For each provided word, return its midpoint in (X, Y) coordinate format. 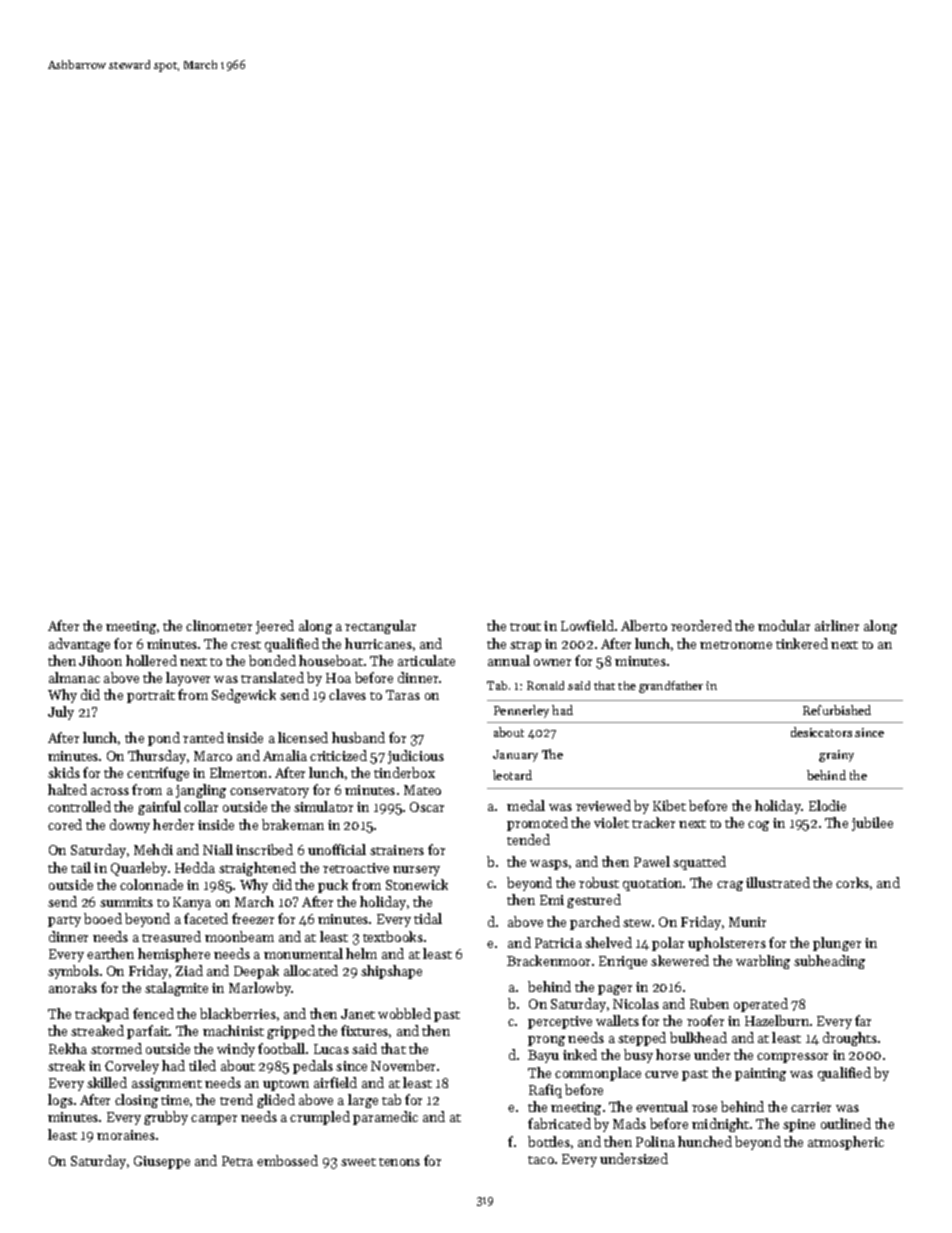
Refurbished (837, 710)
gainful (159, 808)
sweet (358, 1162)
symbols (73, 972)
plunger (837, 944)
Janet (358, 1014)
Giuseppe (162, 1162)
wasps (549, 865)
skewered (680, 960)
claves (347, 694)
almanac (74, 677)
